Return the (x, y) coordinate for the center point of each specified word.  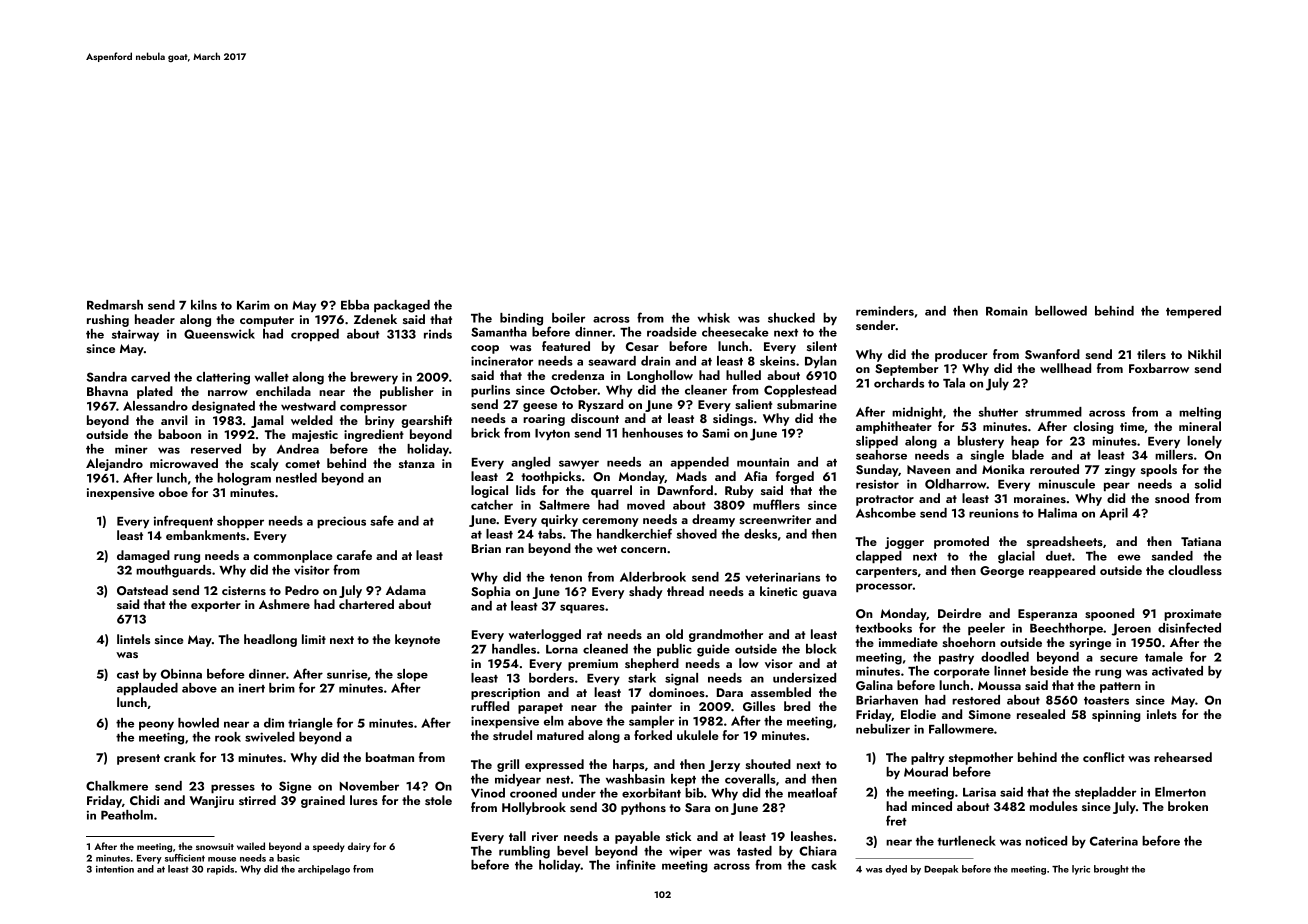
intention (115, 869)
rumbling (524, 852)
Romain (1007, 311)
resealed (1041, 714)
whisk (714, 318)
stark (642, 678)
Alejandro (114, 464)
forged (795, 477)
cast (128, 675)
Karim (253, 305)
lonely (1204, 442)
